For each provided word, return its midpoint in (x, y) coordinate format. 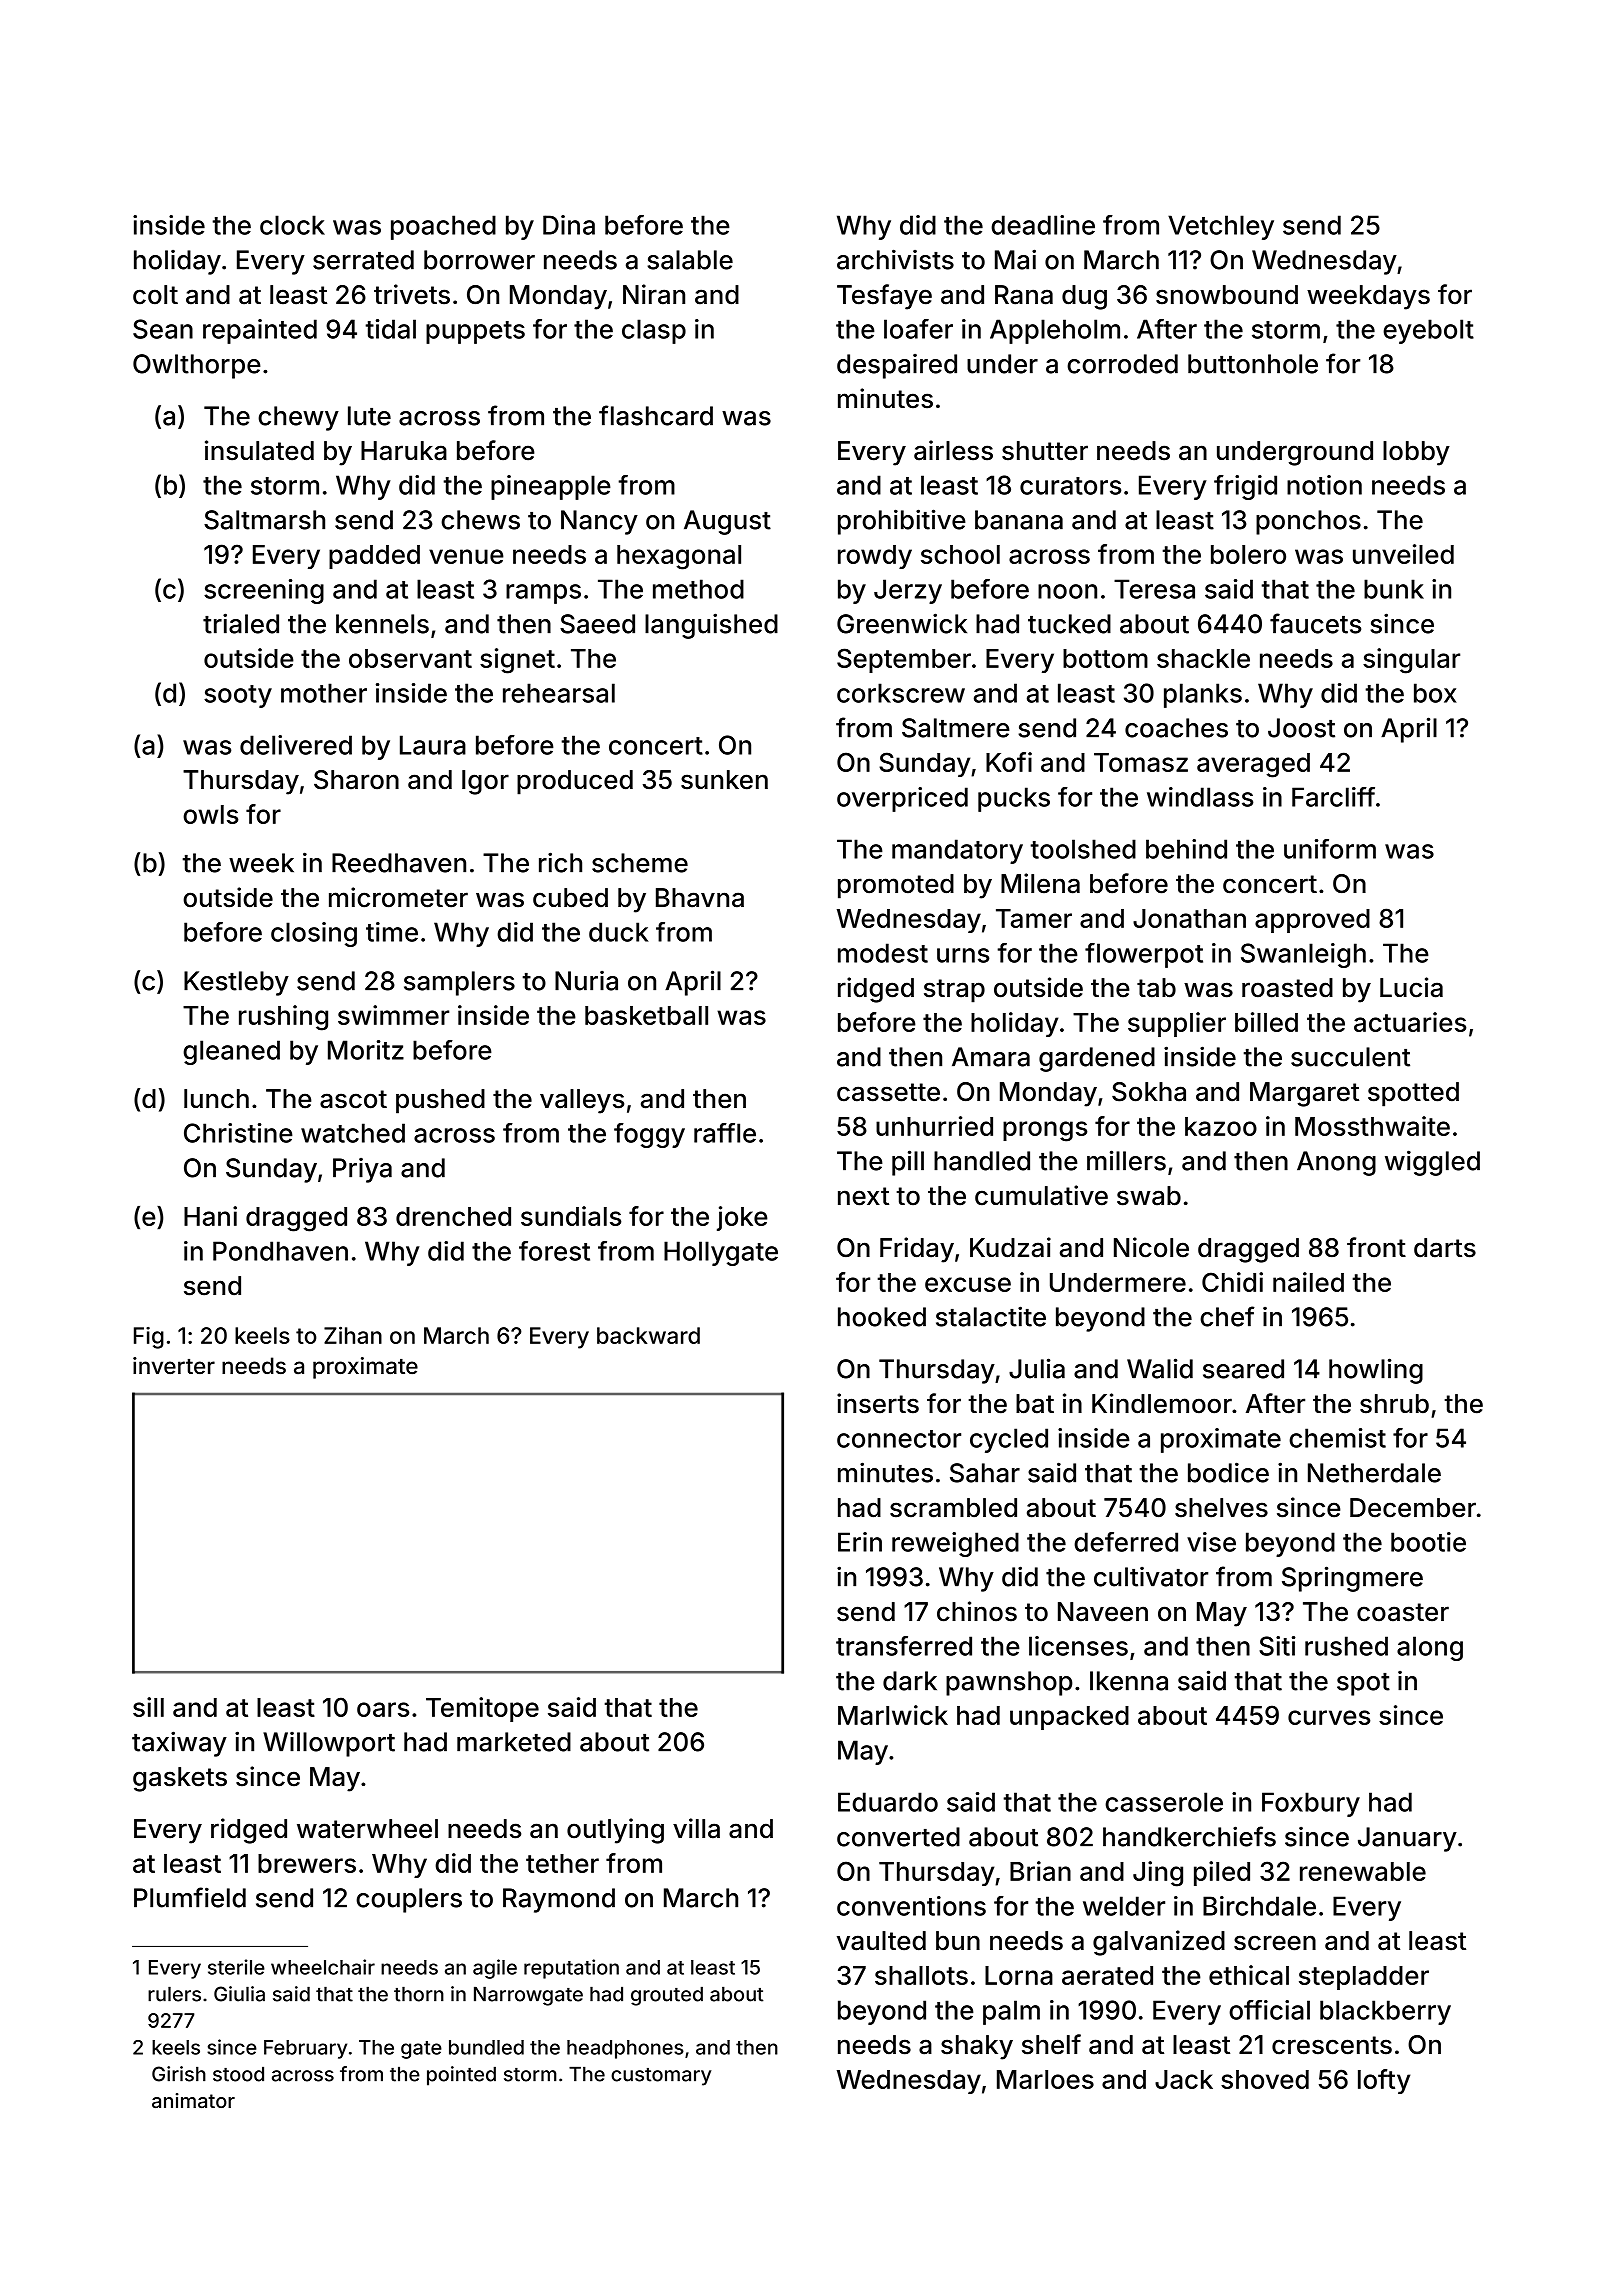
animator (193, 2100)
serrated (363, 260)
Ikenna (1129, 1681)
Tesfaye (884, 297)
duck (619, 932)
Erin (860, 1542)
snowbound (1227, 295)
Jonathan (1189, 918)
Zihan (353, 1335)
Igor (485, 782)
